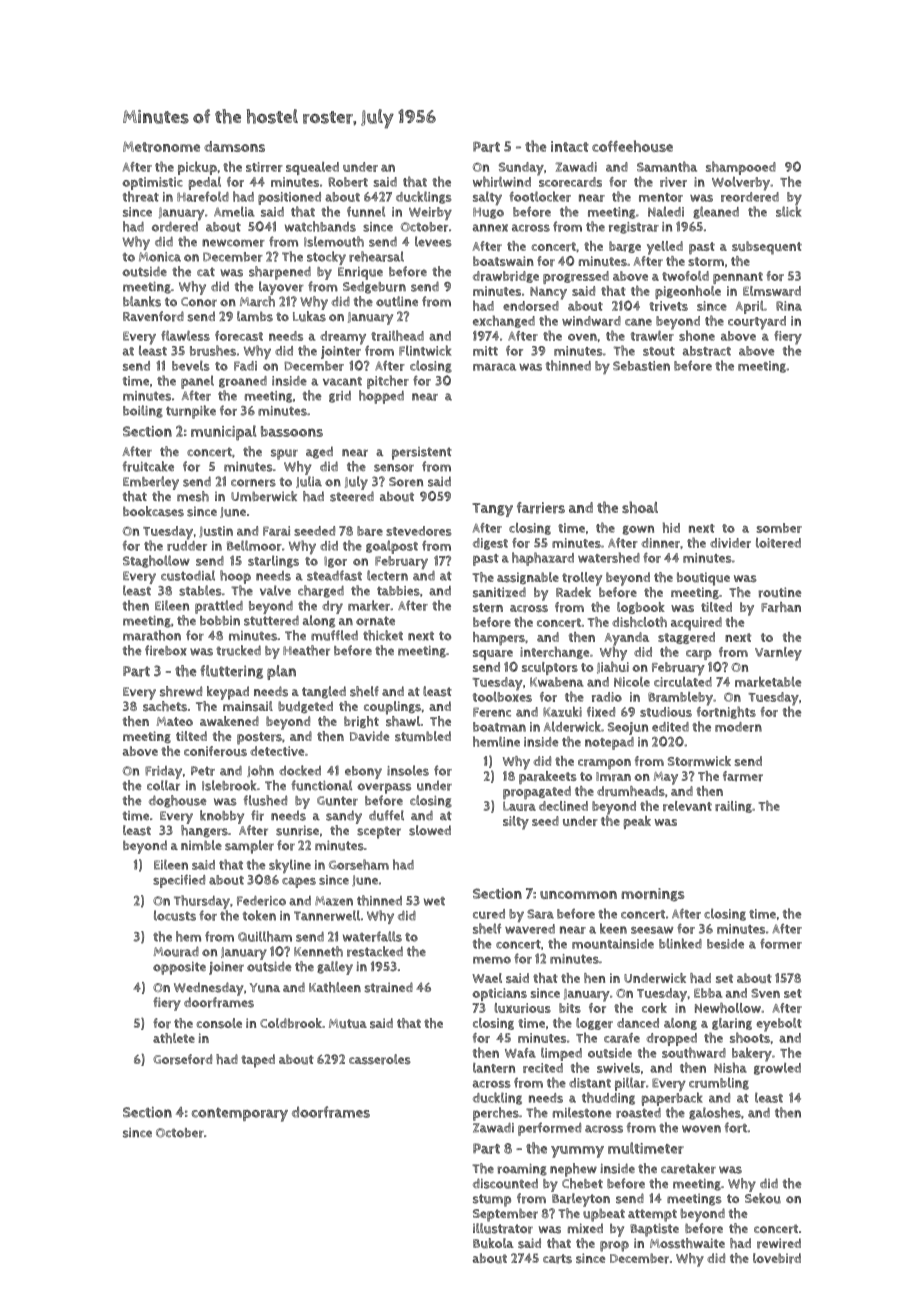 Image resolution: width=924 pixels, height=1308 pixels. What do you see at coordinates (161, 146) in the page?
I see `Metronome` at bounding box center [161, 146].
